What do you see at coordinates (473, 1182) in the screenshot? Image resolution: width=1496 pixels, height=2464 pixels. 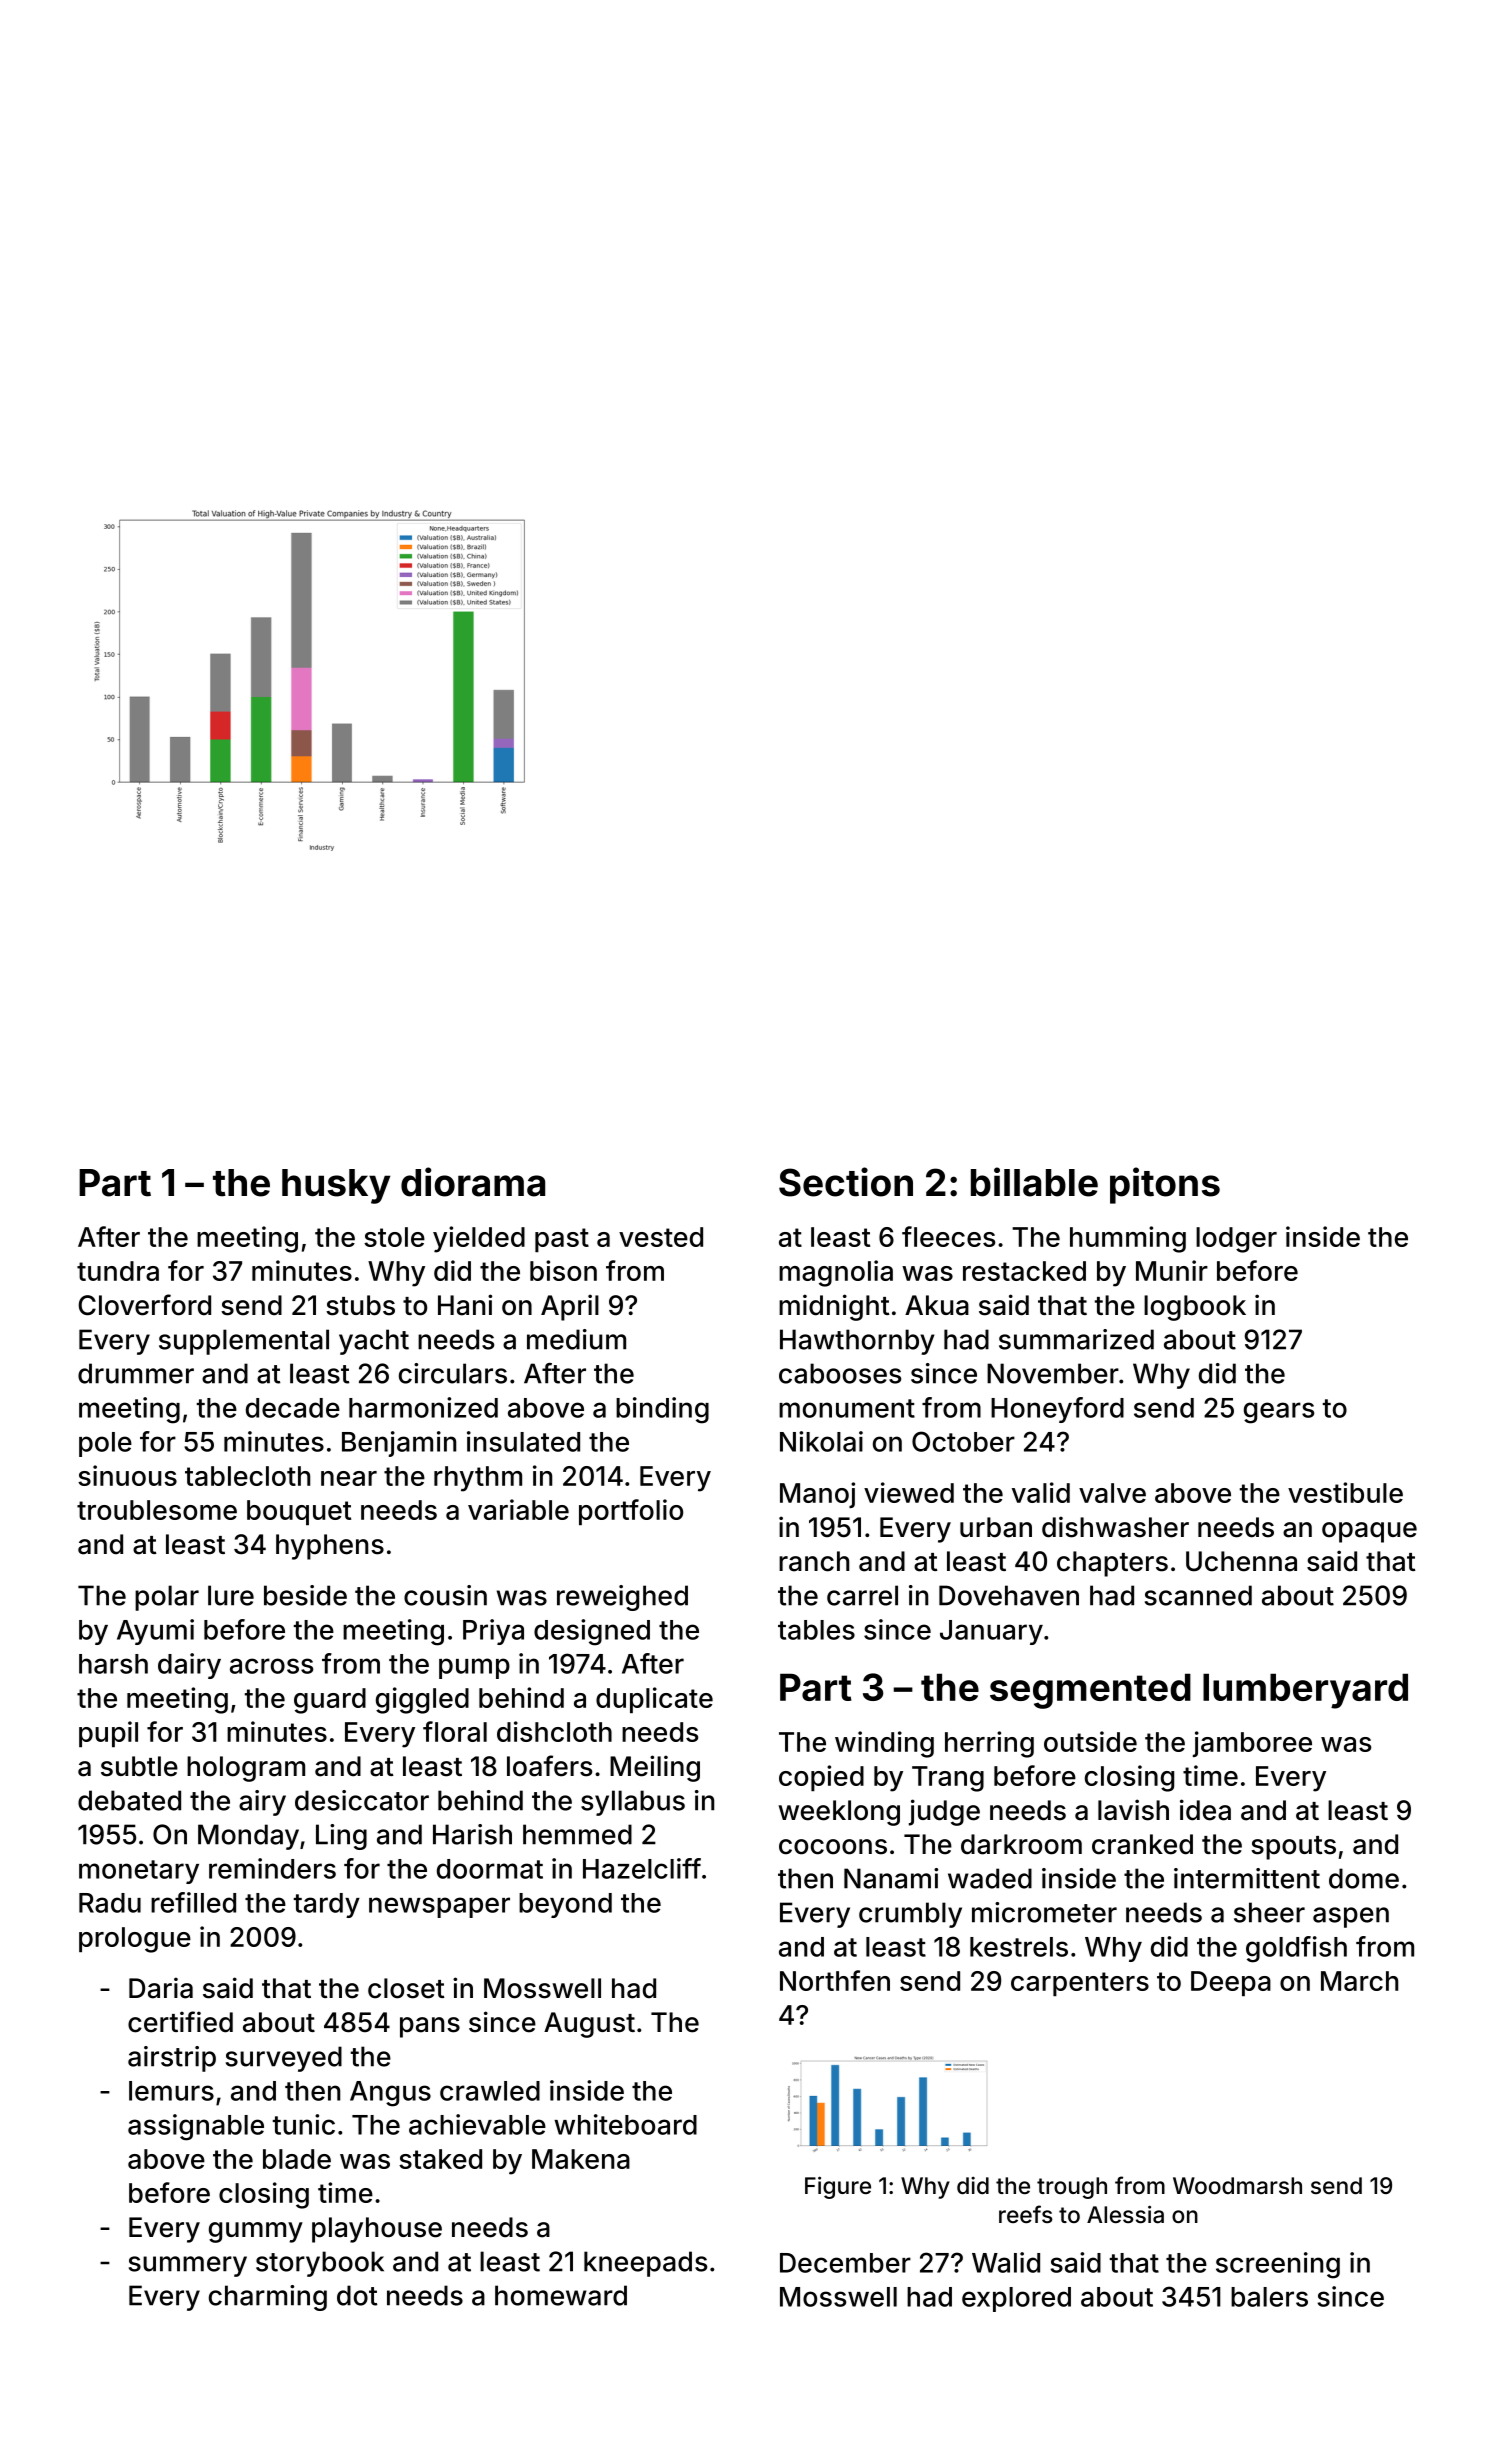 I see `diorama` at bounding box center [473, 1182].
